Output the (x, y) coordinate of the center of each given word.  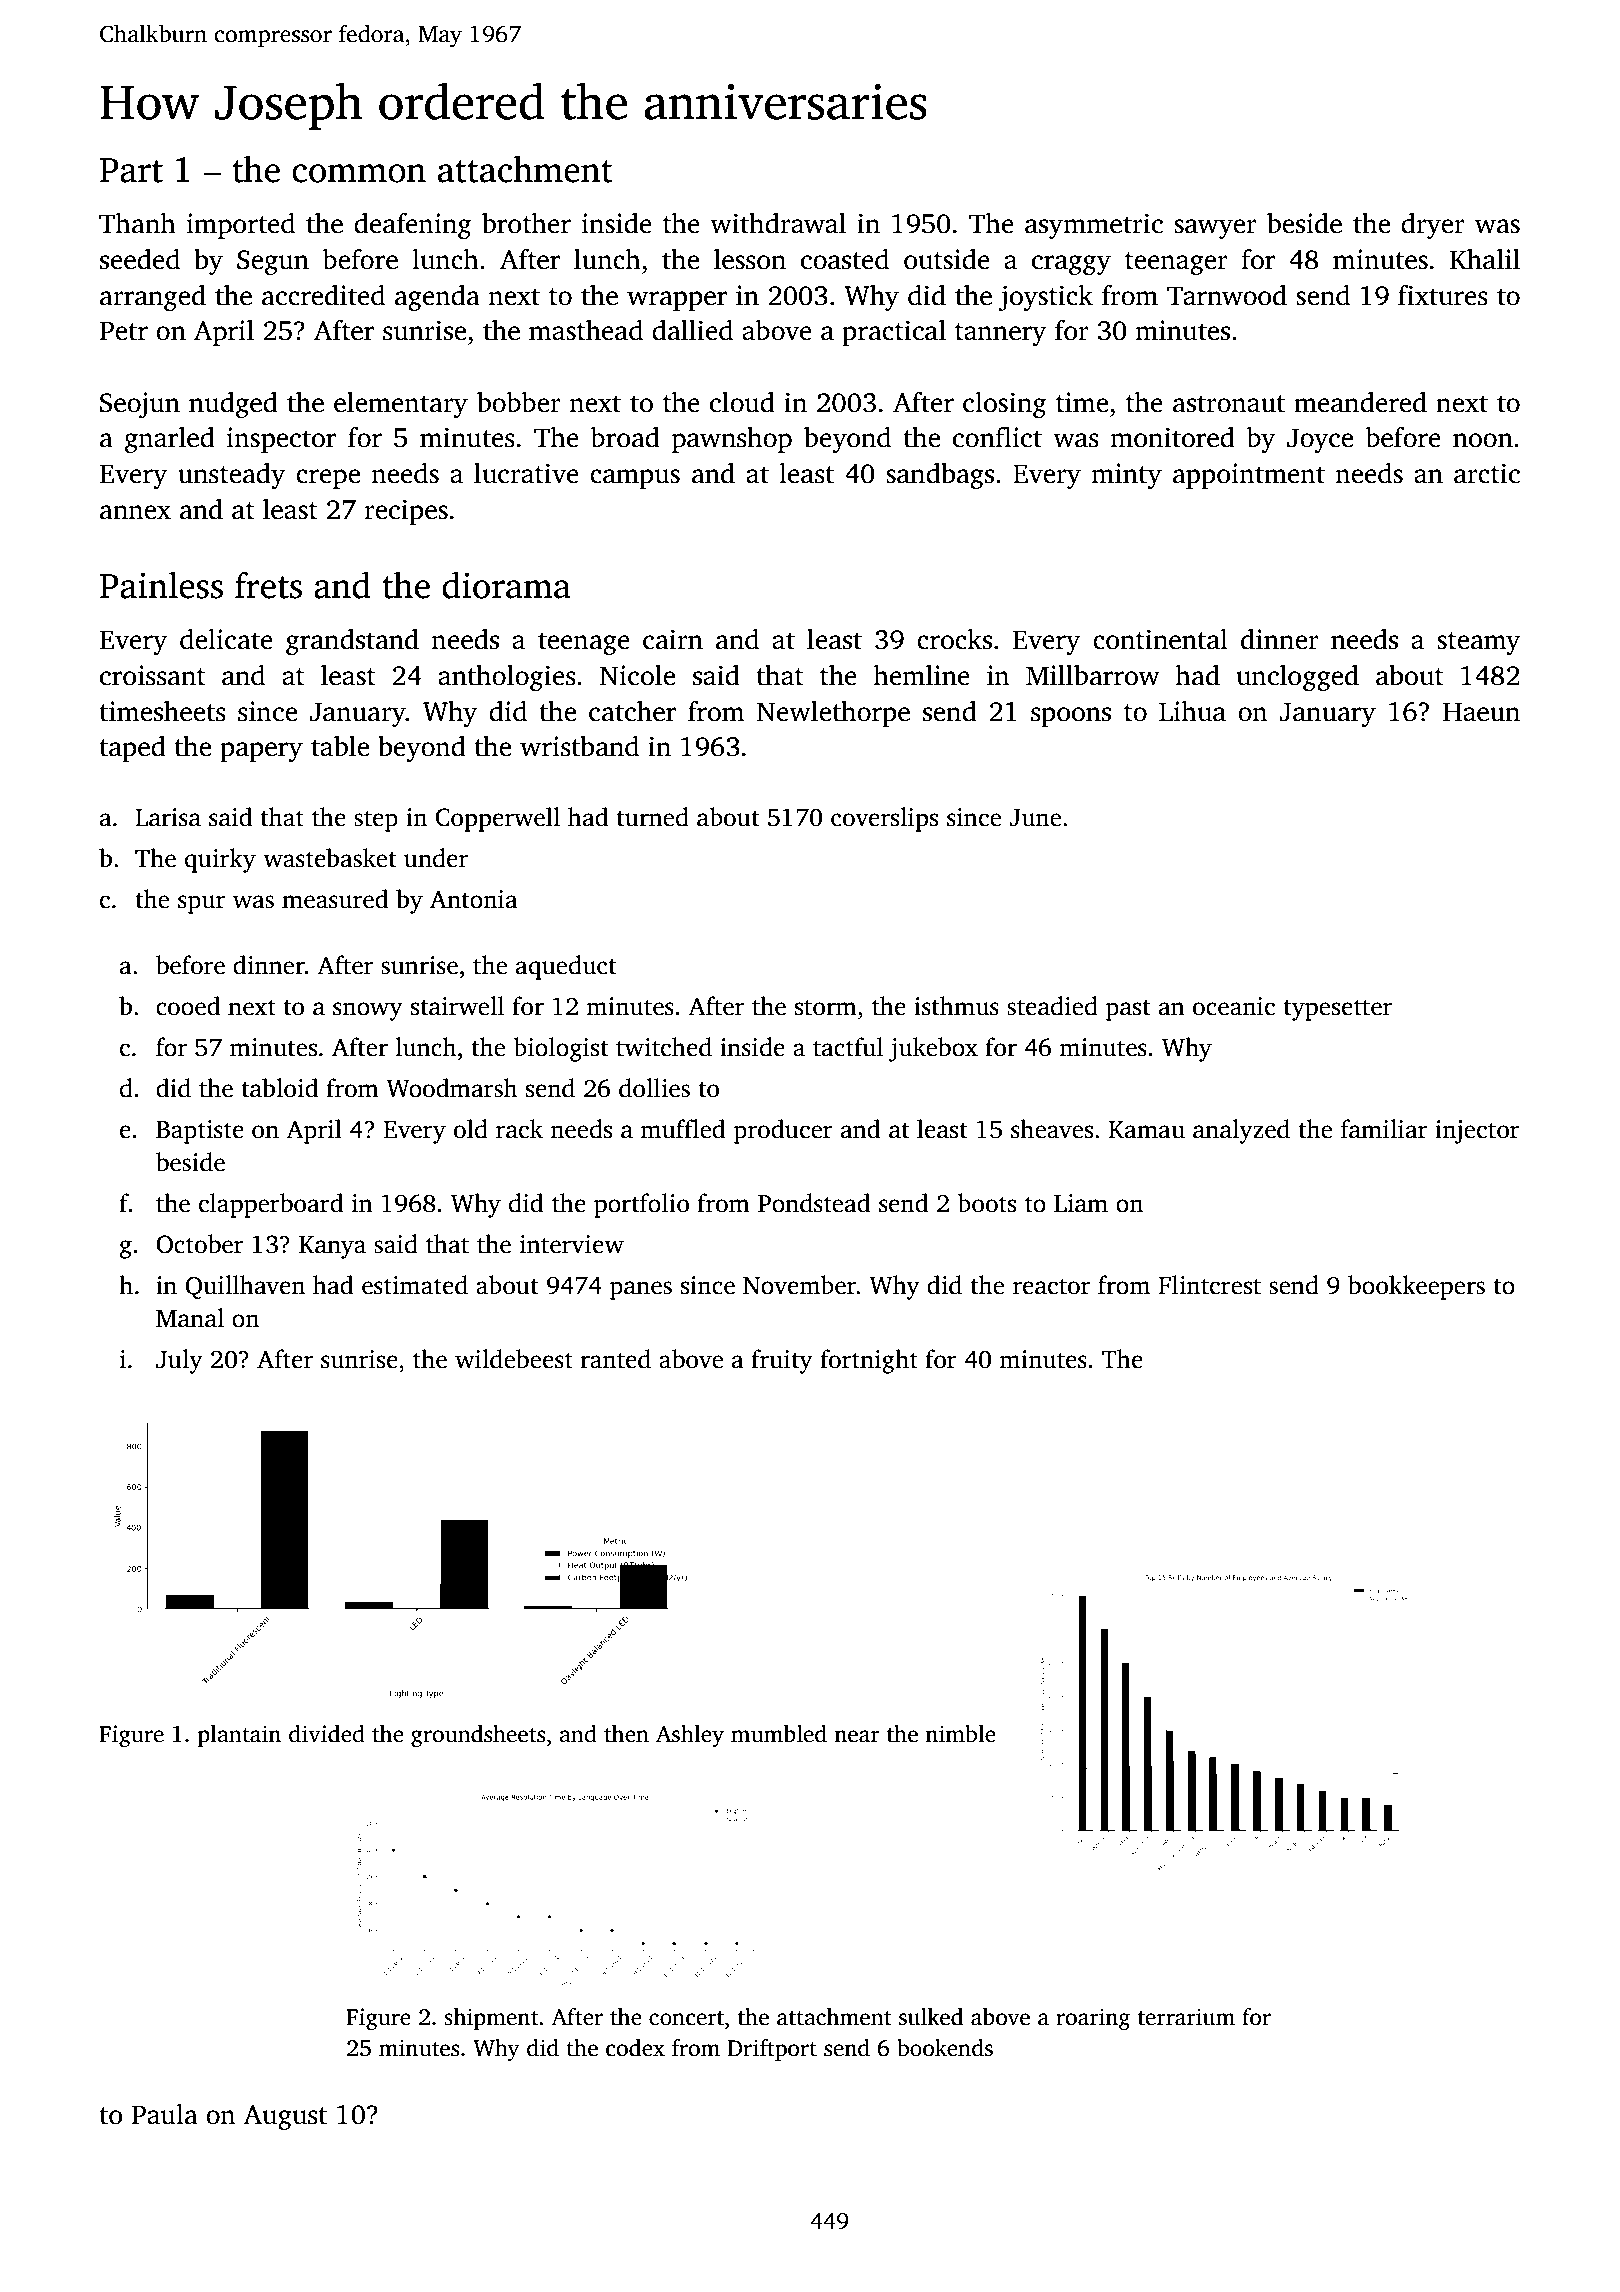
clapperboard (271, 1205)
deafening (412, 226)
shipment (491, 2019)
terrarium (1186, 2017)
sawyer (1215, 229)
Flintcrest (1209, 1285)
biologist (560, 1049)
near (856, 1736)
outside (947, 259)
